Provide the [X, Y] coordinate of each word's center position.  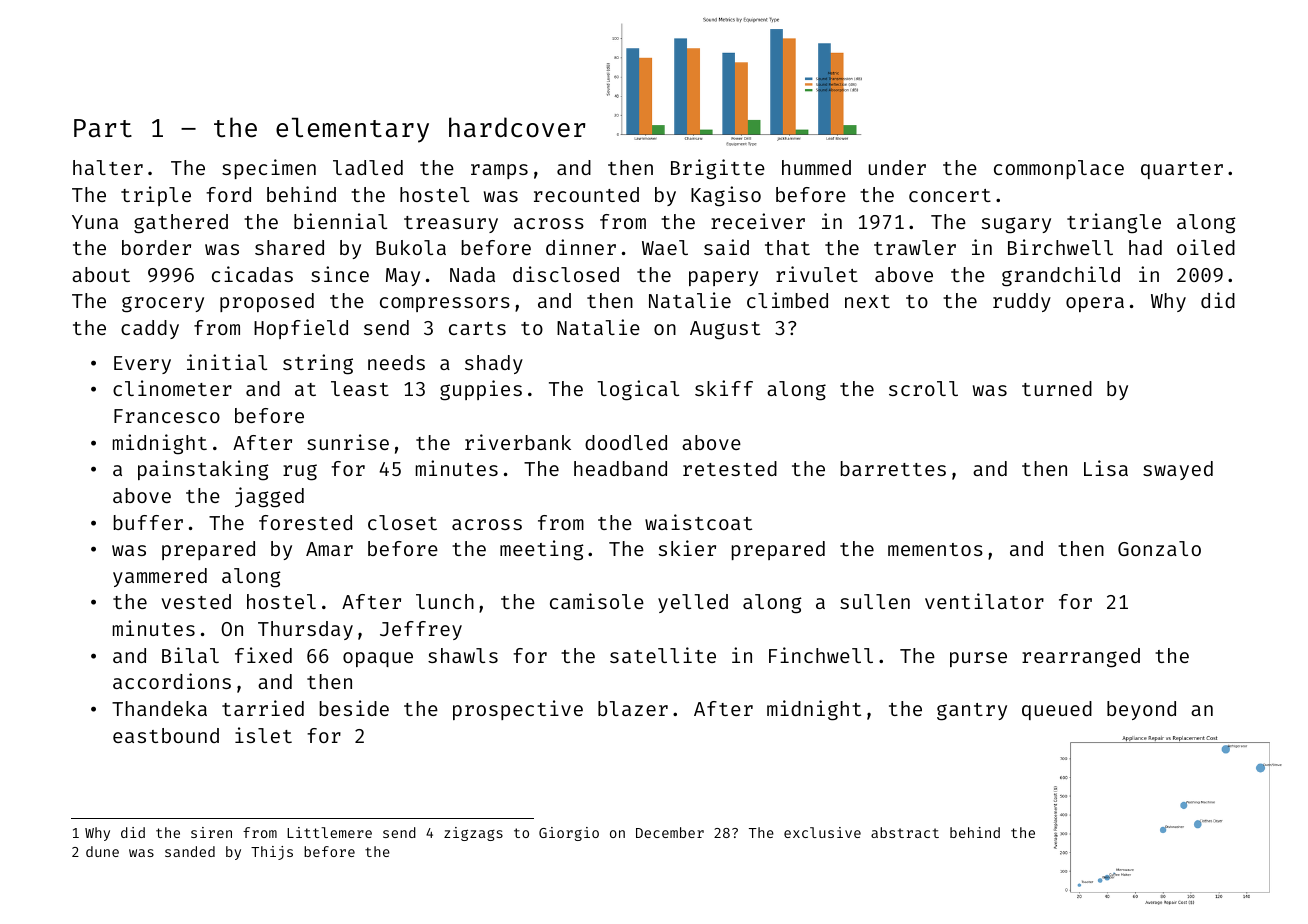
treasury [451, 224]
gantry [972, 712]
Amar [329, 549]
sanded [190, 851]
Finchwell [821, 655]
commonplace [1059, 169]
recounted [586, 194]
